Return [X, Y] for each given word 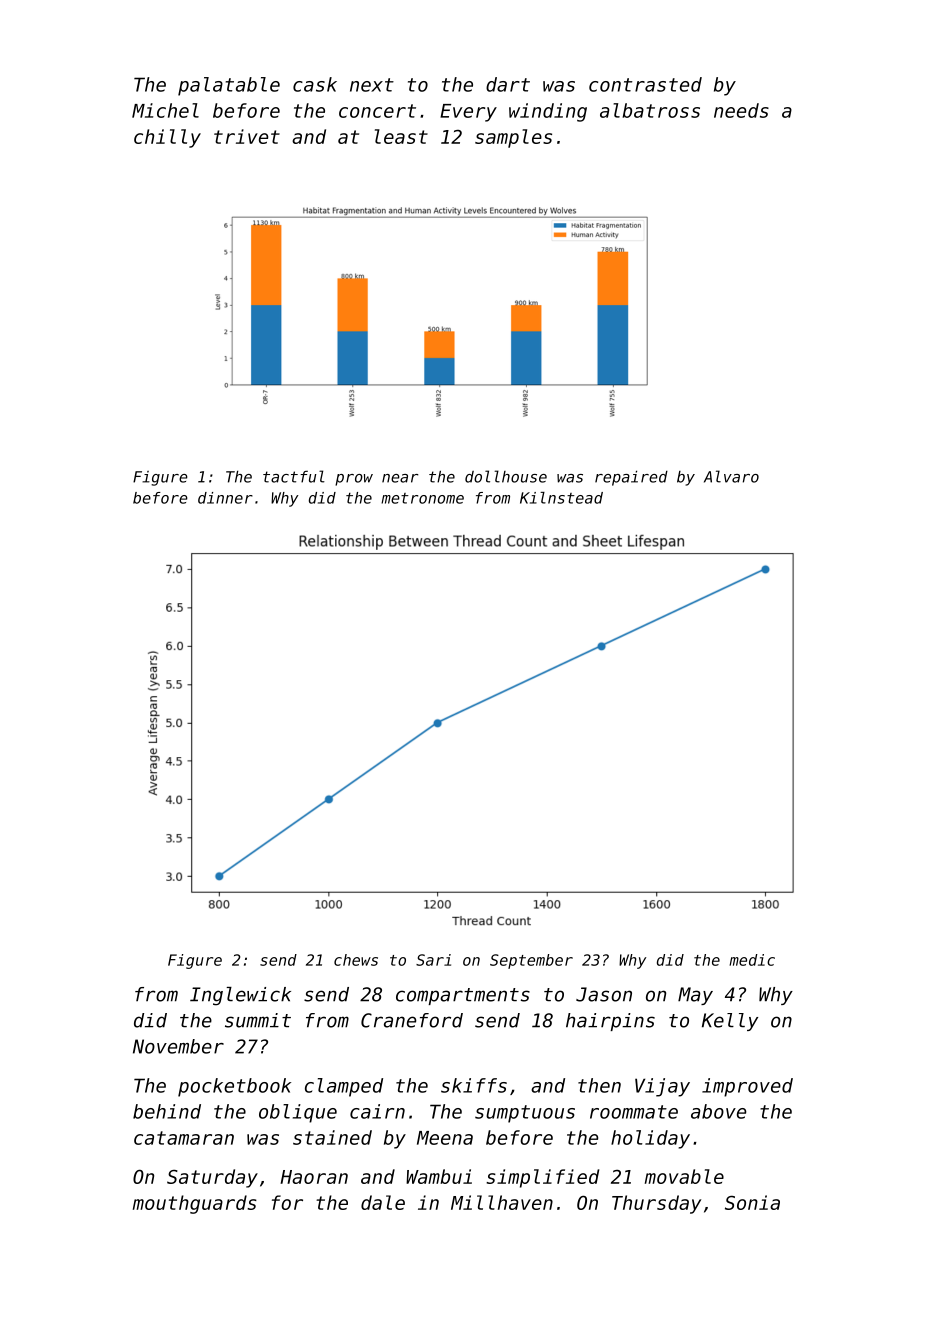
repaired [631, 478]
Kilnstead [561, 498]
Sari [433, 960]
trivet [247, 136]
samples [513, 138]
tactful [294, 476]
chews [356, 960]
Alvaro [731, 476]
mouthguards [195, 1204]
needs [741, 110]
